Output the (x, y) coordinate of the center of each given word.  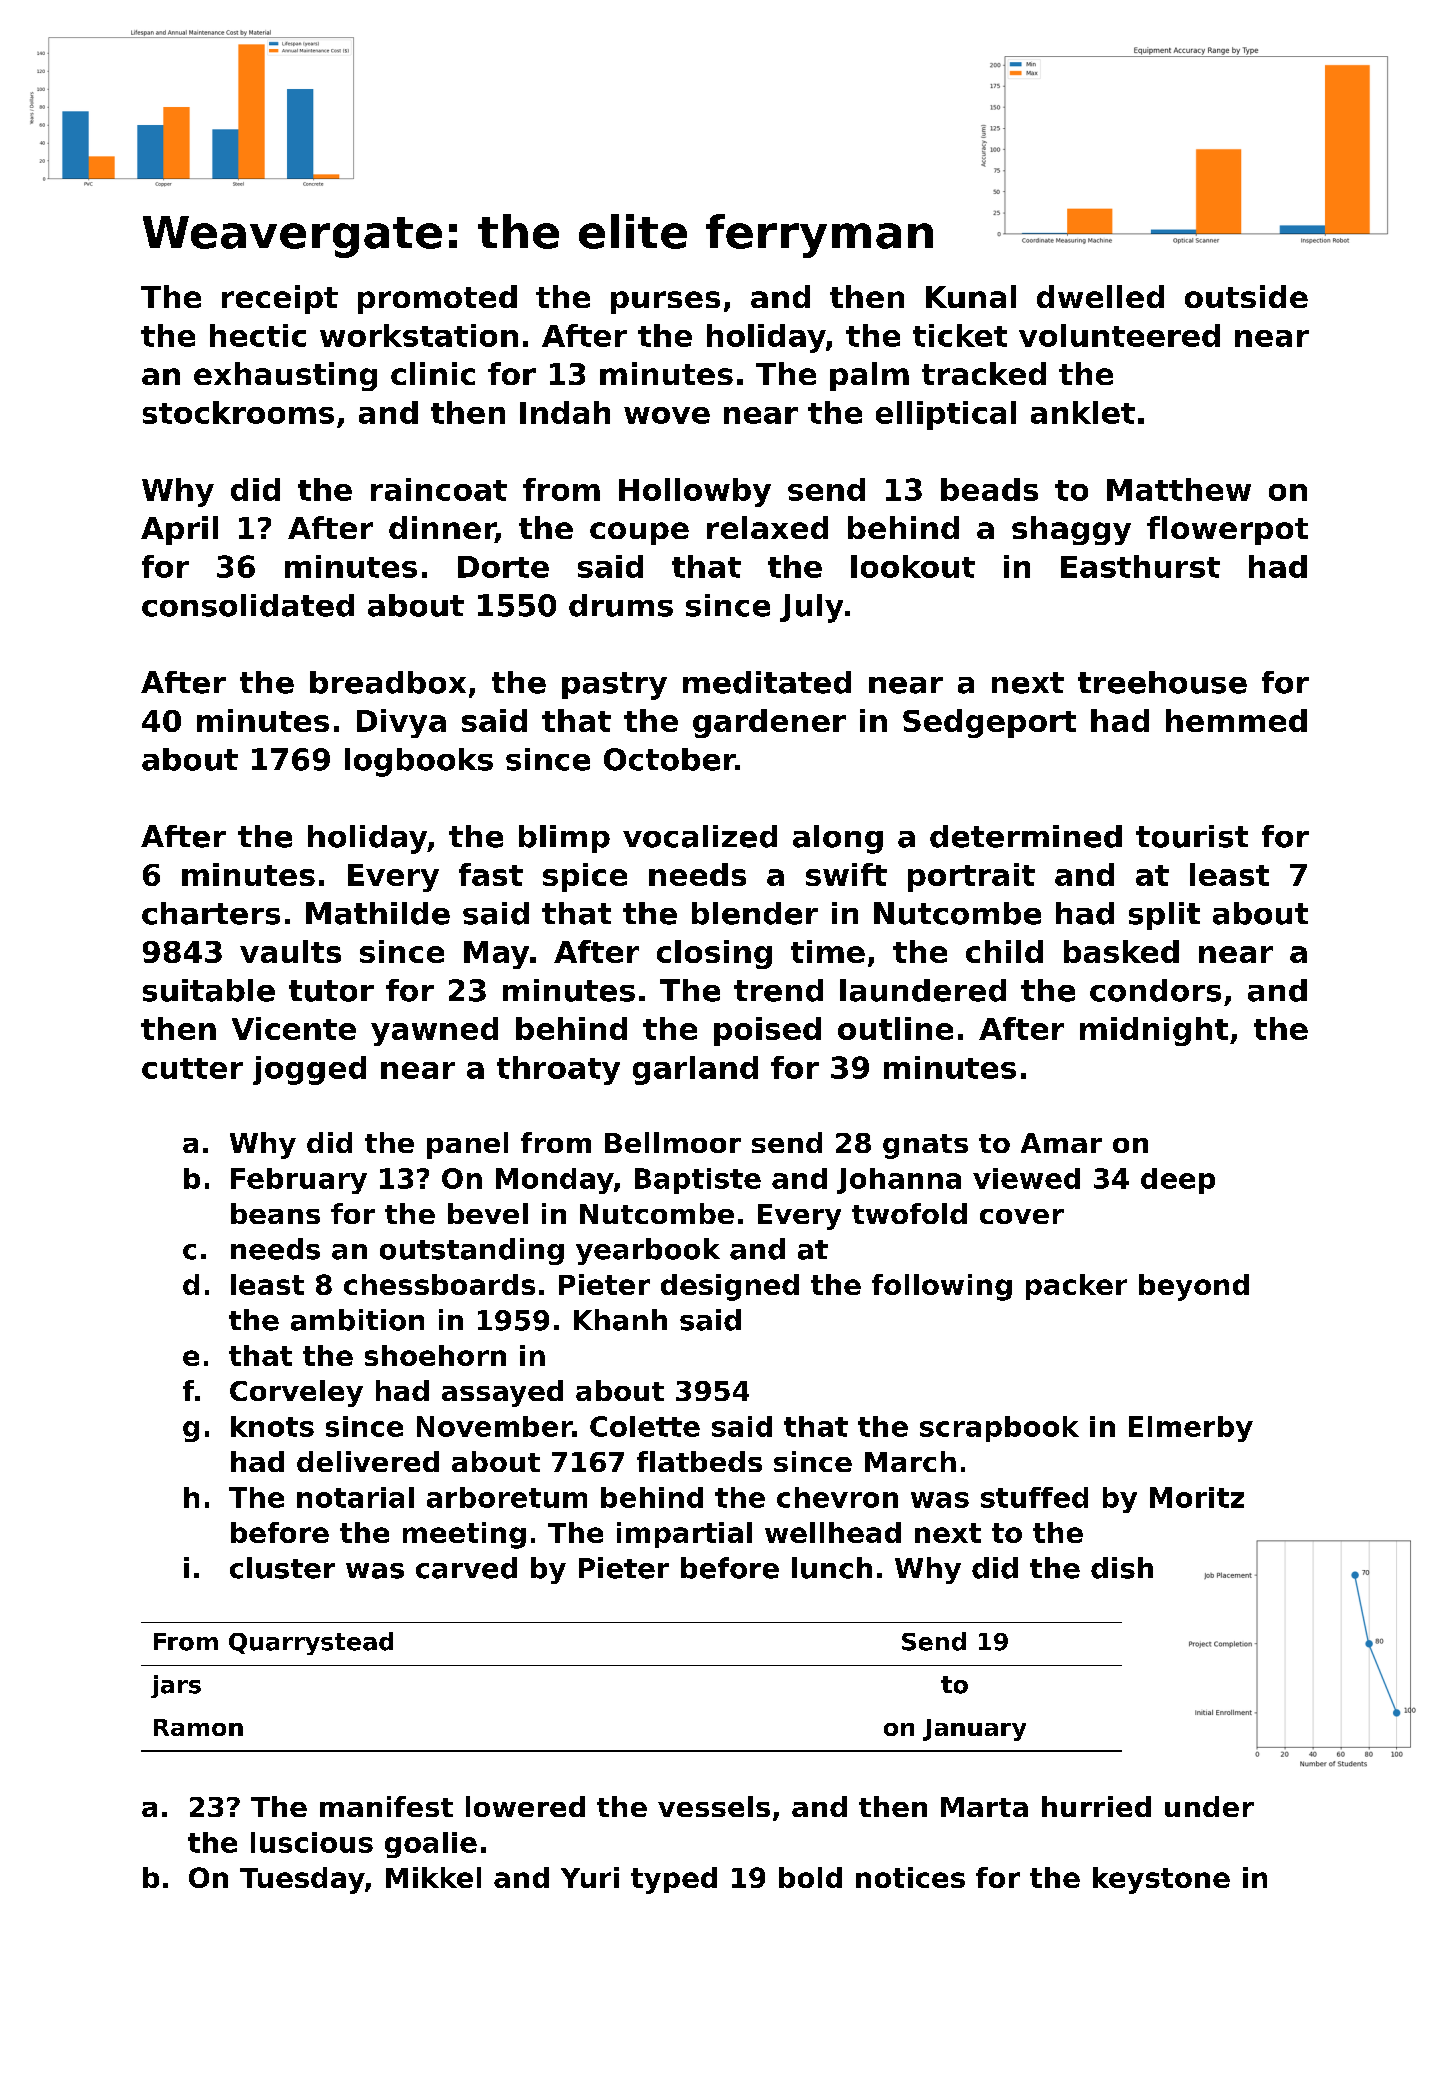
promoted (437, 299)
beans (275, 1213)
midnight (1154, 1031)
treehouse (1162, 682)
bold (810, 1877)
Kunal (971, 296)
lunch (832, 1568)
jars (176, 1686)
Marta (984, 1807)
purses (665, 302)
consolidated (248, 605)
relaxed (767, 527)
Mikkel (433, 1877)
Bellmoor (673, 1142)
